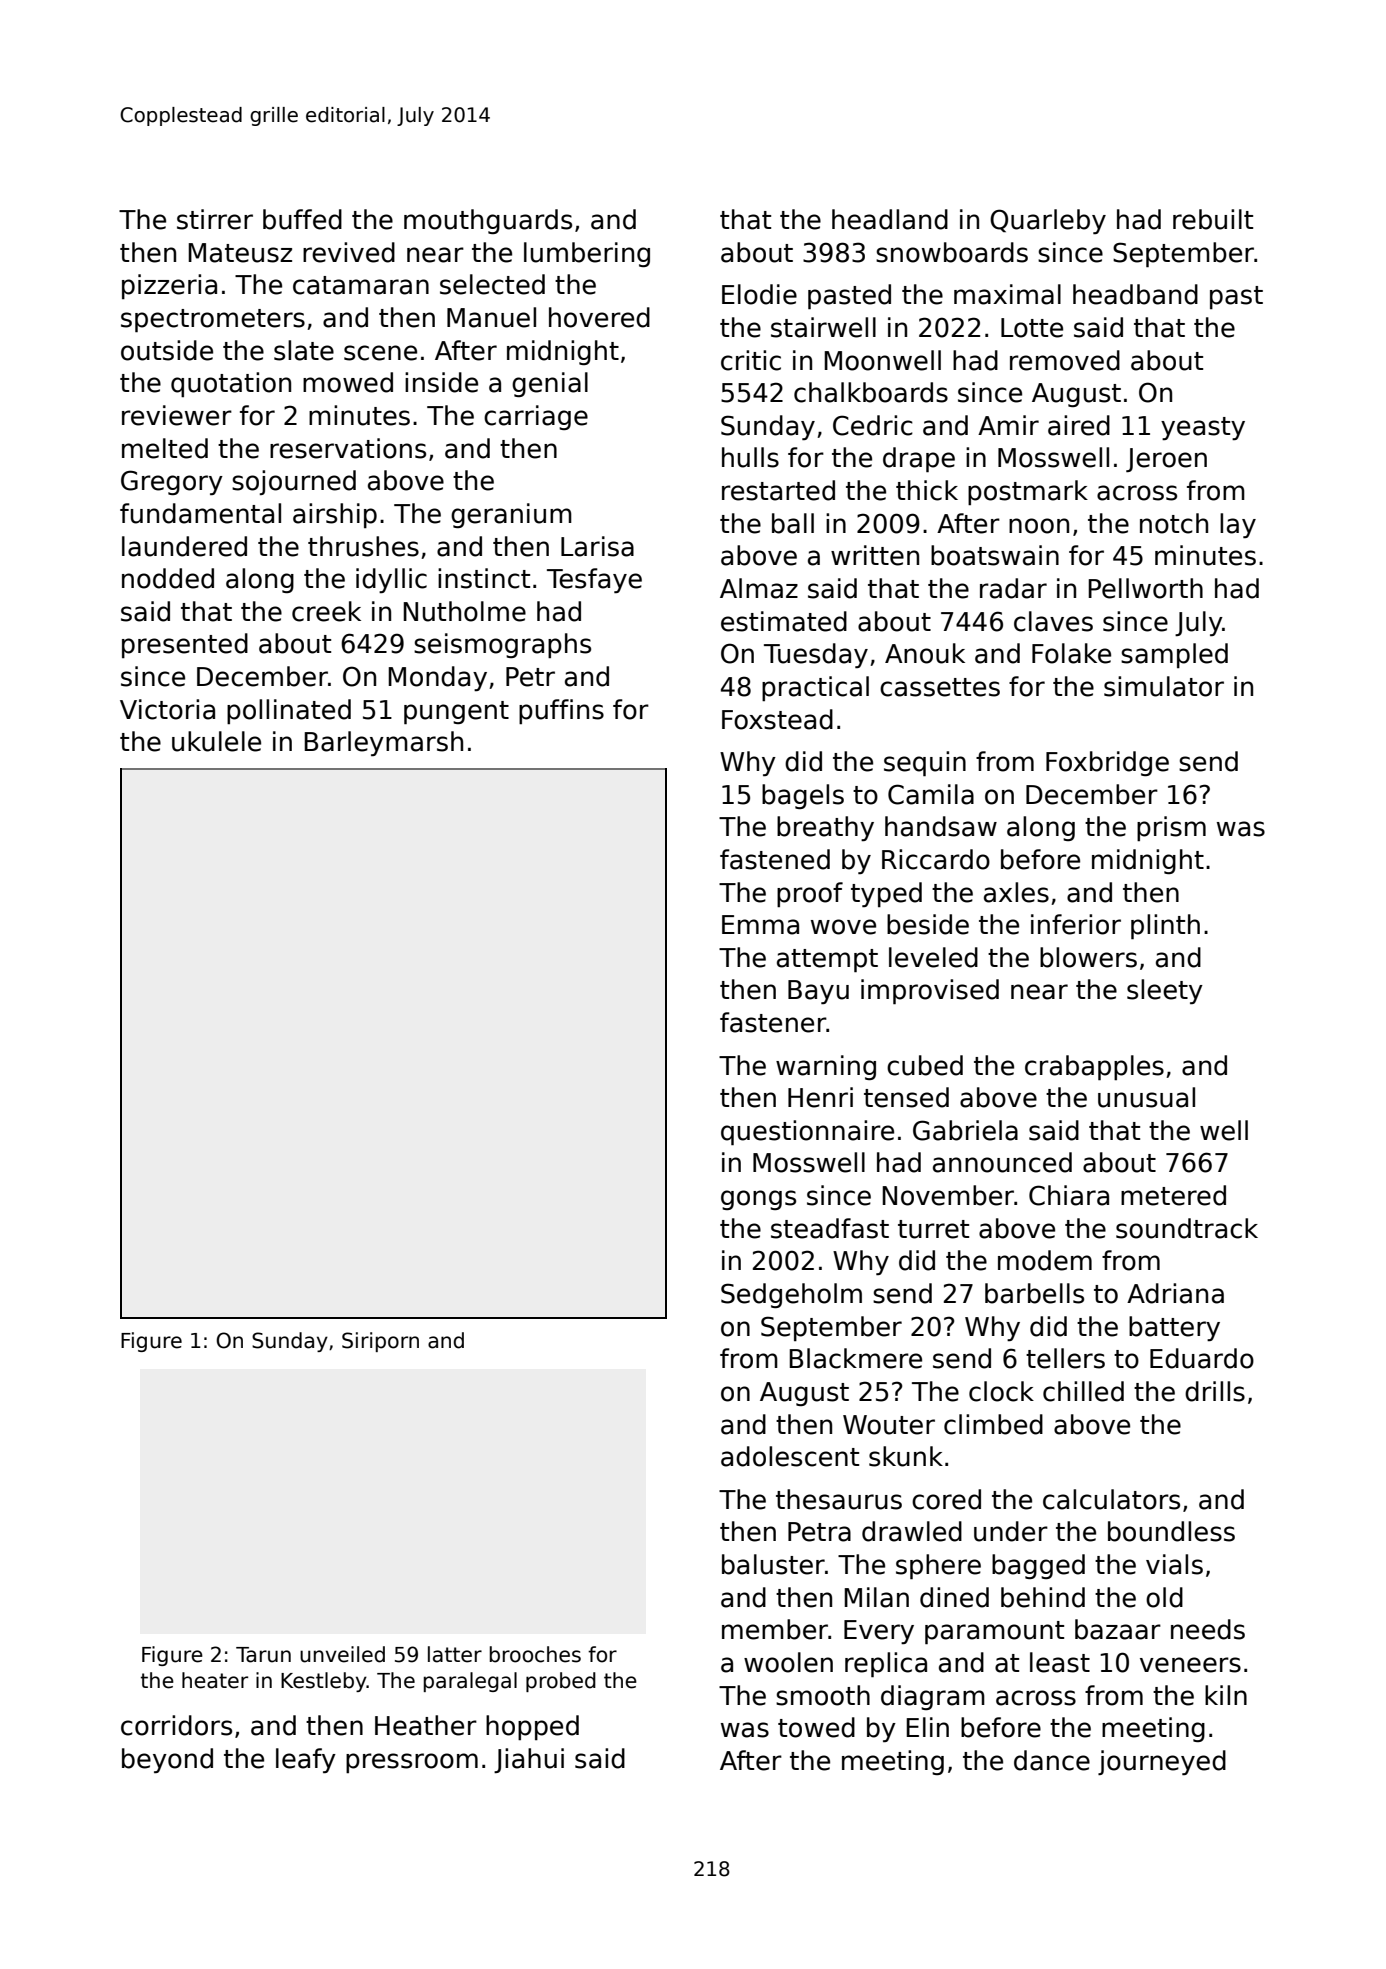  What do you see at coordinates (550, 384) in the image?
I see `genial` at bounding box center [550, 384].
